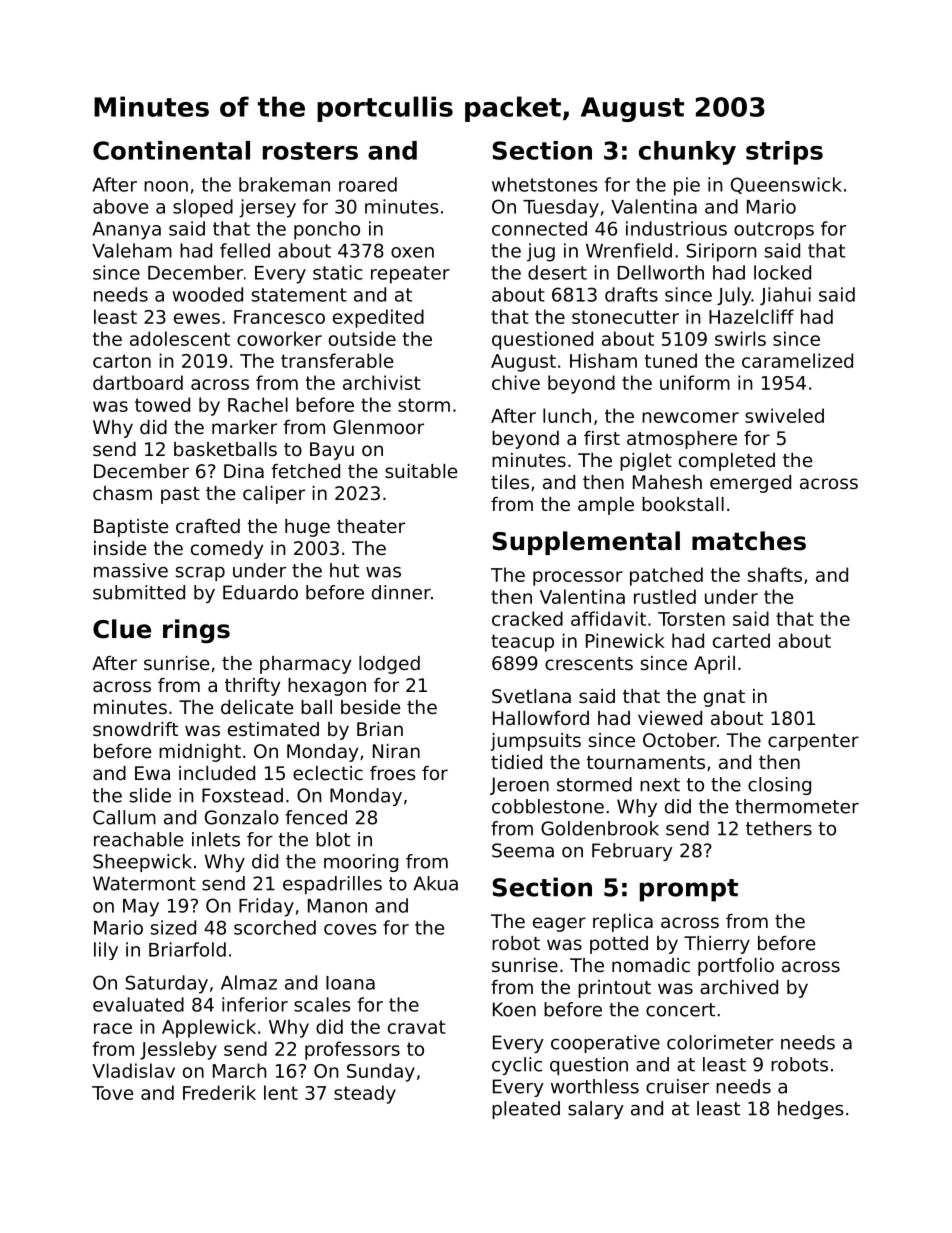 This screenshot has width=952, height=1233. Describe the element at coordinates (665, 596) in the screenshot. I see `rustled` at that location.
